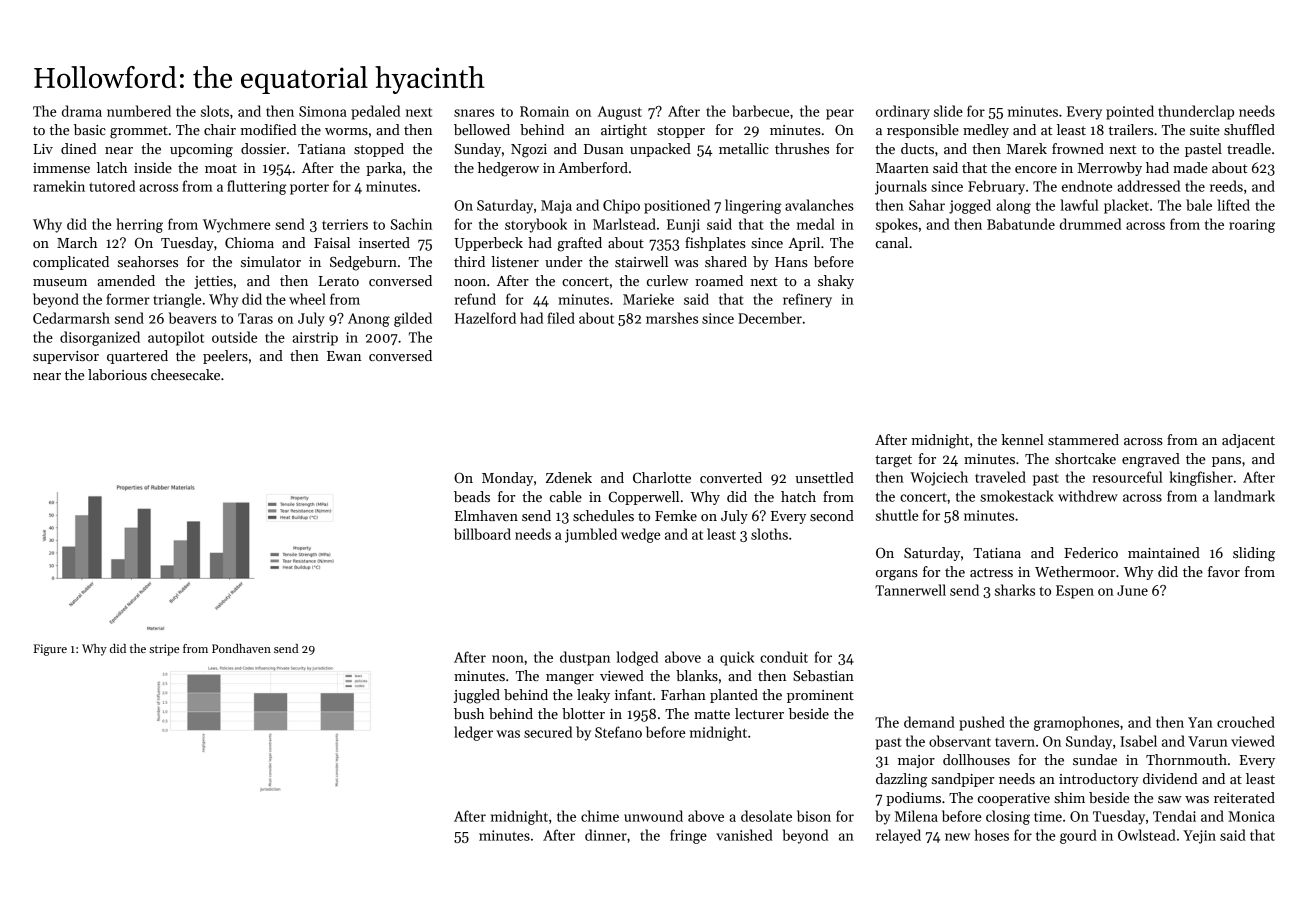  What do you see at coordinates (902, 168) in the image?
I see `Maarten` at bounding box center [902, 168].
